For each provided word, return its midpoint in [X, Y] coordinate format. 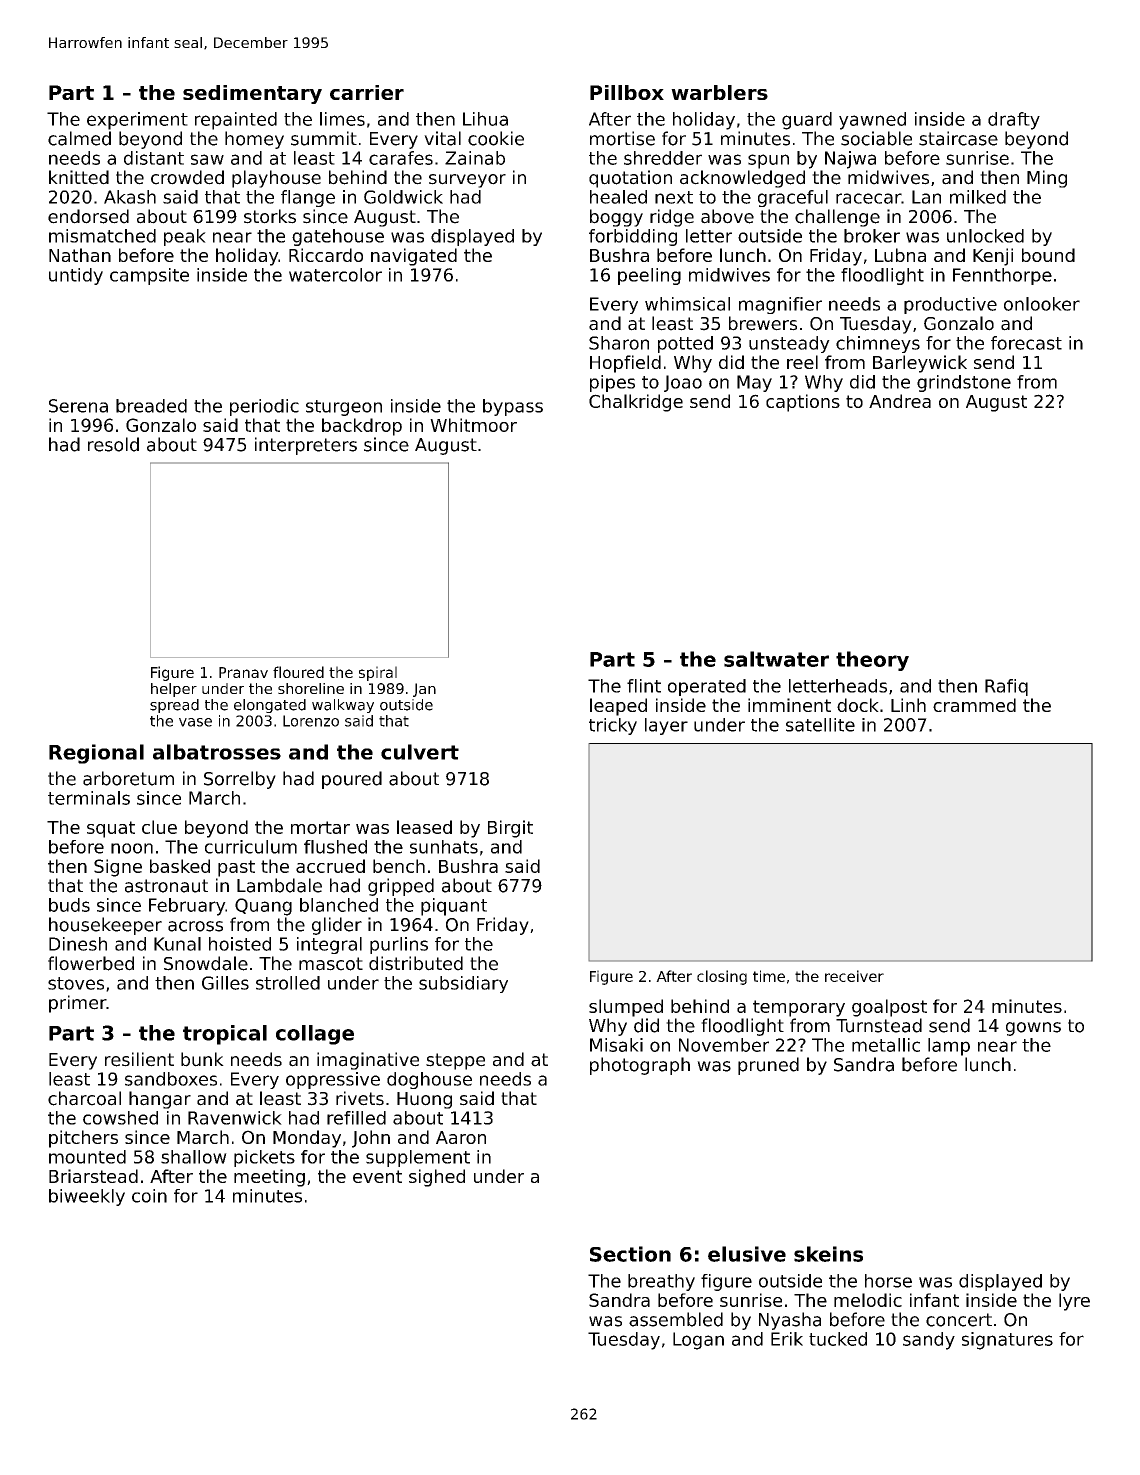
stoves [76, 983]
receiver [854, 976]
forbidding [633, 237]
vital [442, 138]
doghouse [429, 1080]
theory [872, 661]
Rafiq [1006, 687]
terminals [89, 798]
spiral [378, 673]
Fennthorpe [1002, 276]
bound [1048, 255]
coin [149, 1196]
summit [324, 138]
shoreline [311, 688]
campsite [149, 276]
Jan [424, 690]
